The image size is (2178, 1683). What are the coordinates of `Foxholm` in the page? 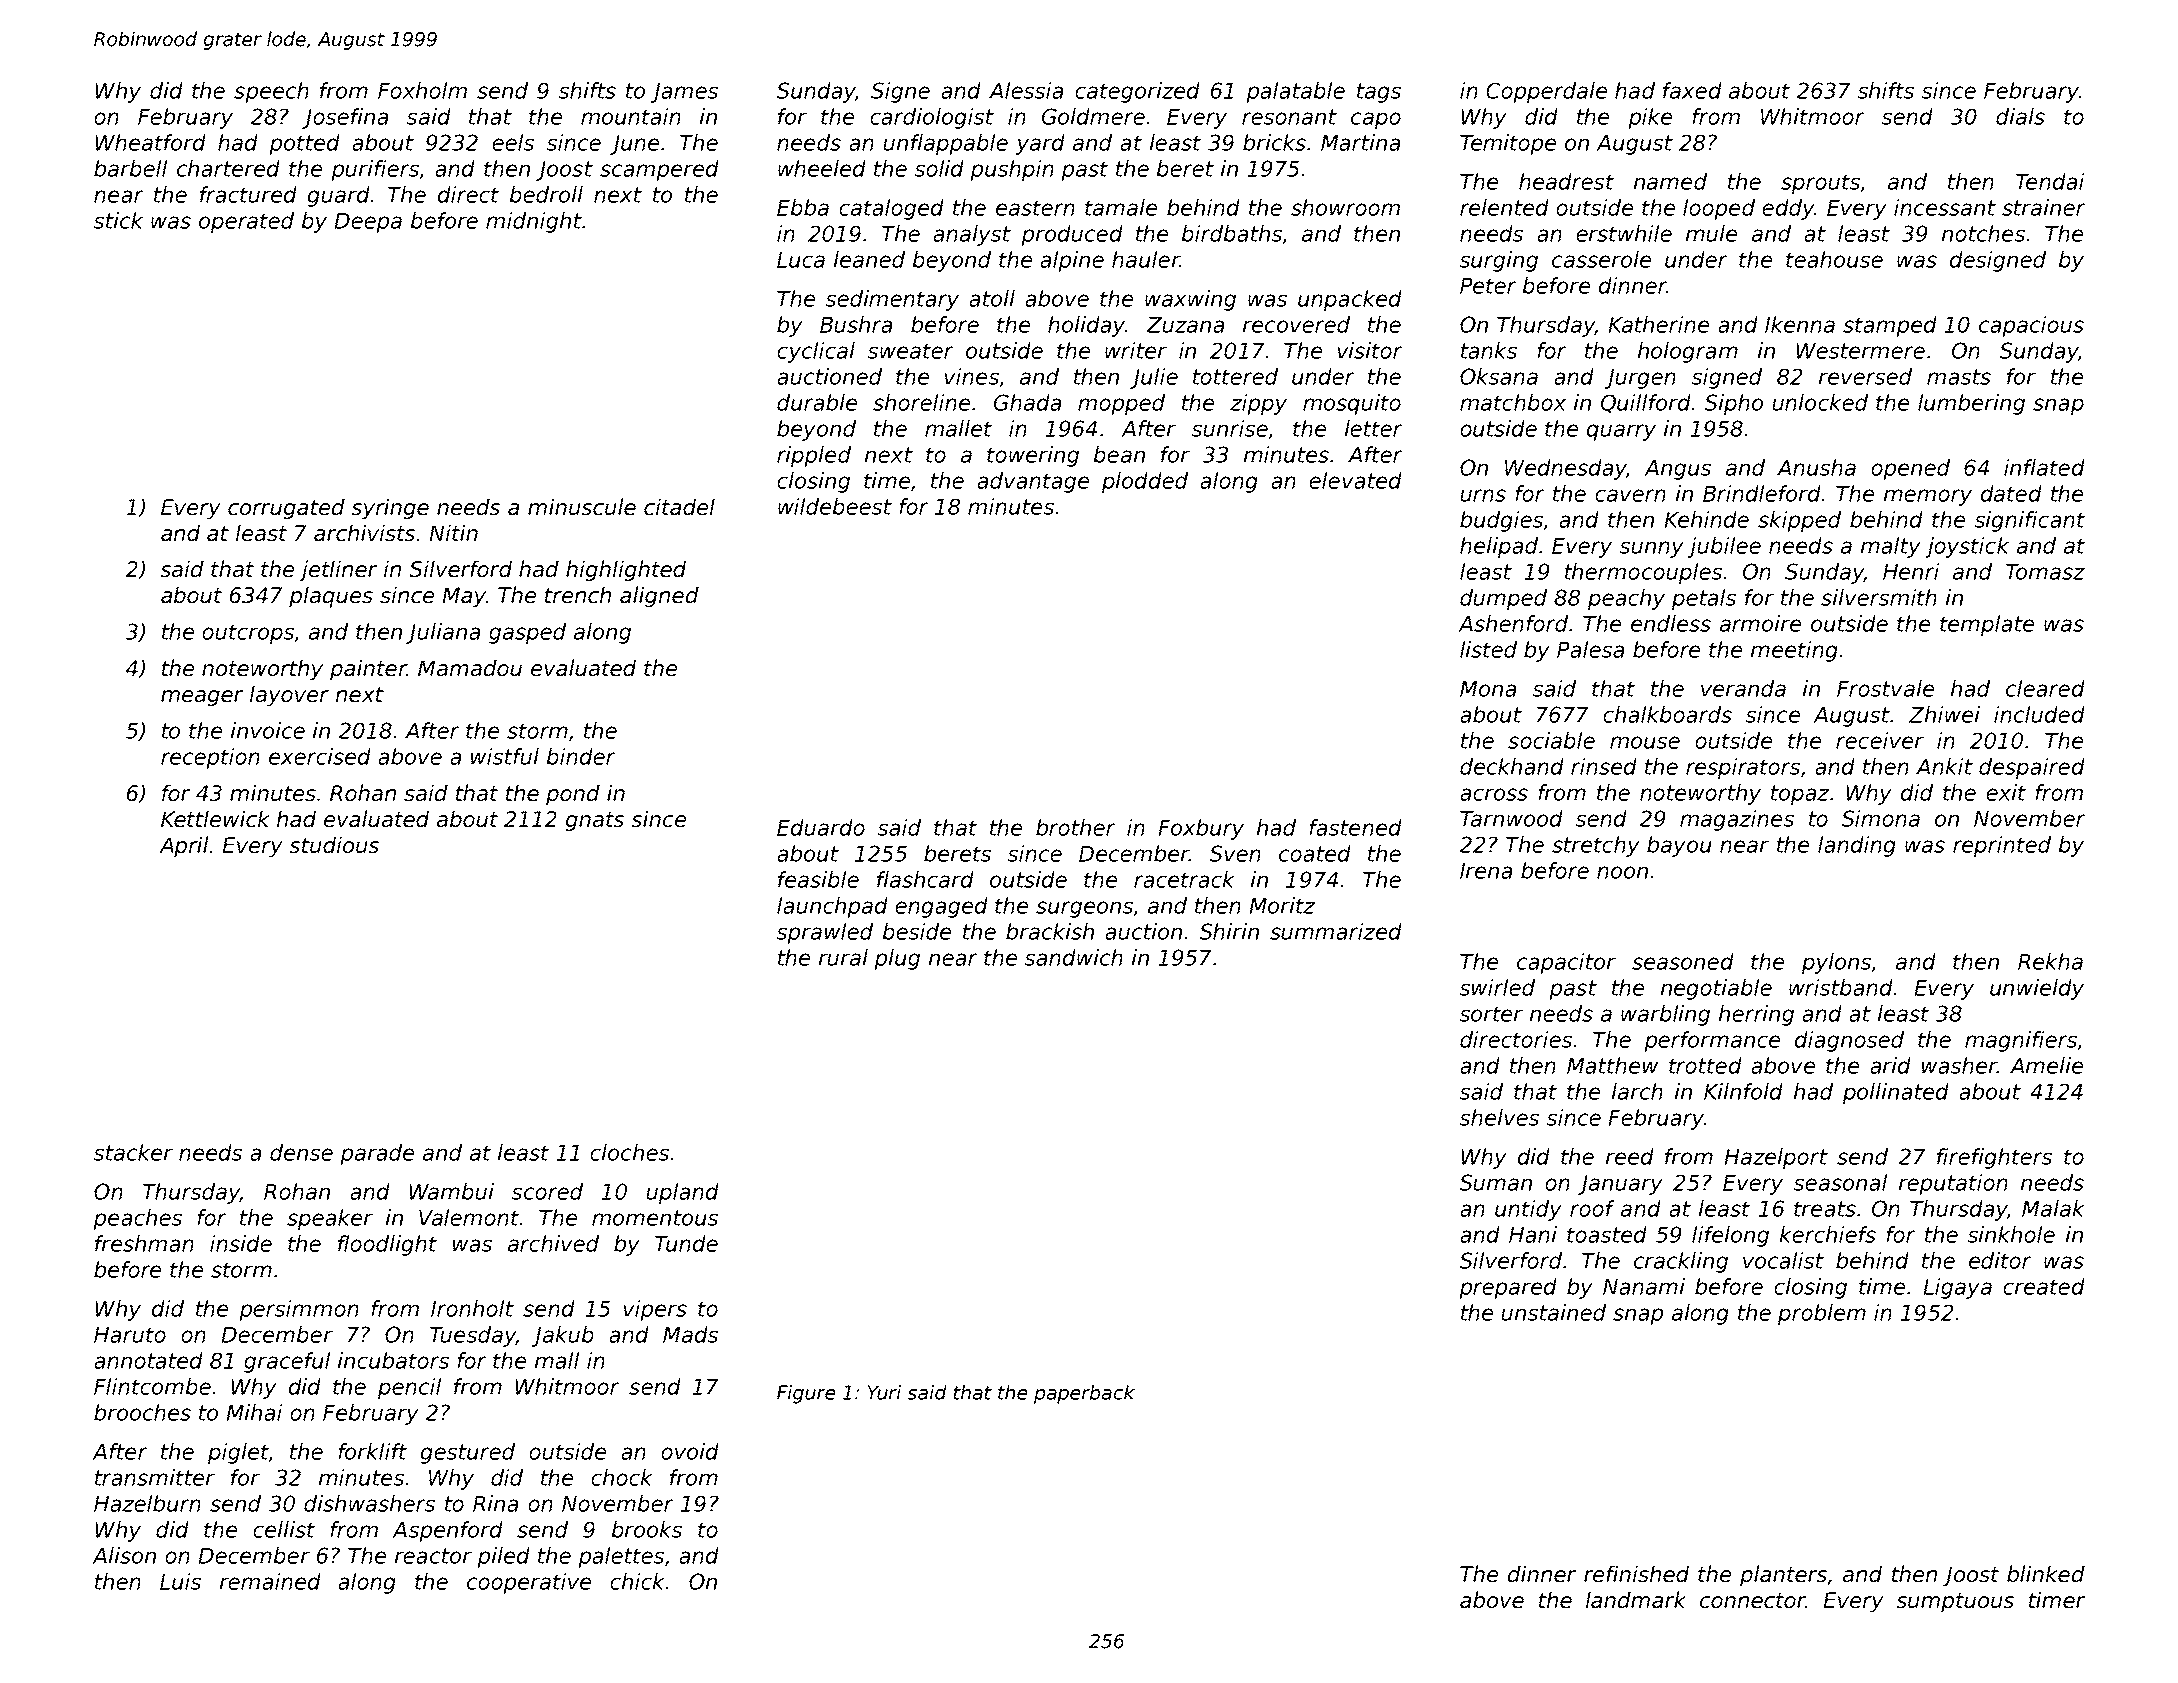 It's located at (422, 90).
